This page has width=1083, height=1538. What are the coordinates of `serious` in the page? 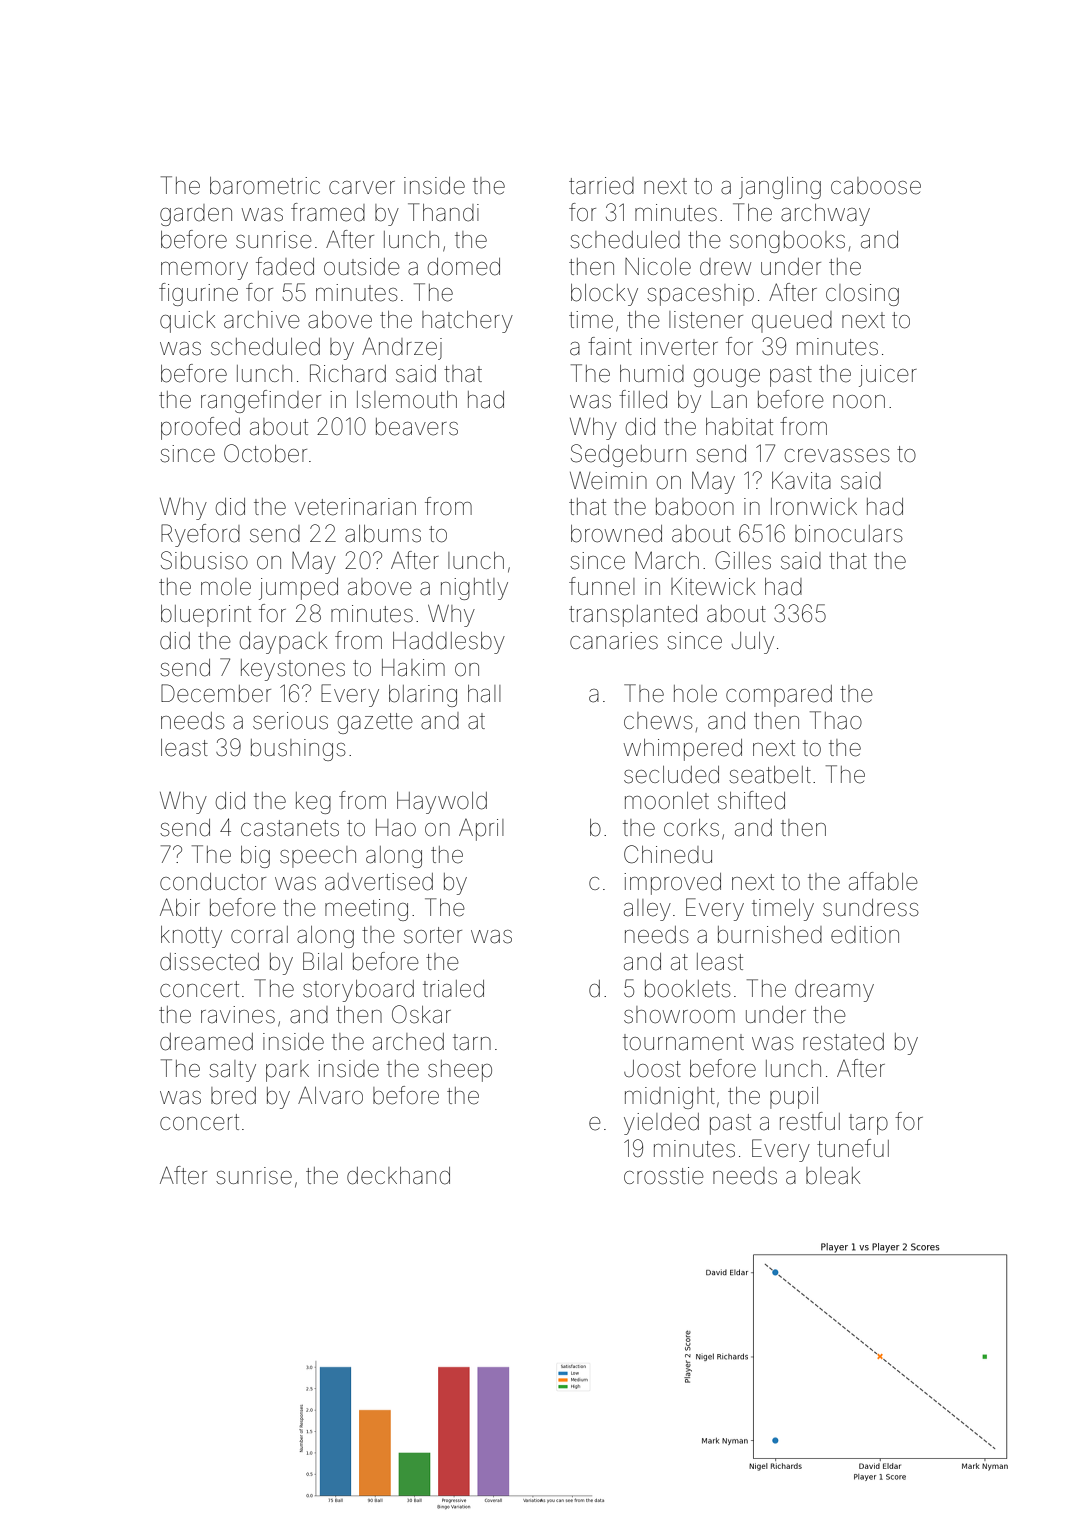 It's located at (290, 721).
